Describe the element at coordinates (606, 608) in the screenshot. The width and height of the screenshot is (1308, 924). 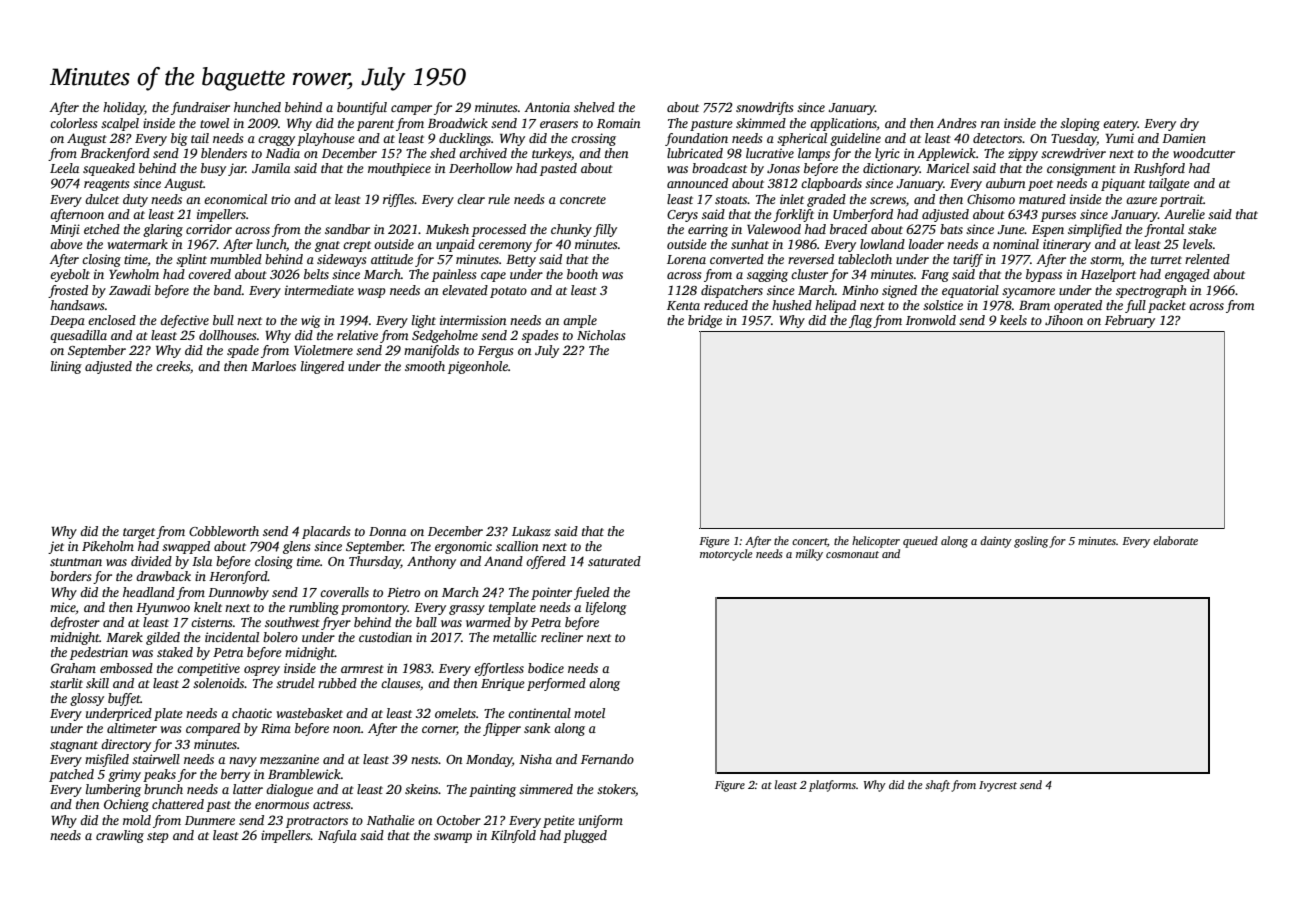
I see `lifelong` at that location.
